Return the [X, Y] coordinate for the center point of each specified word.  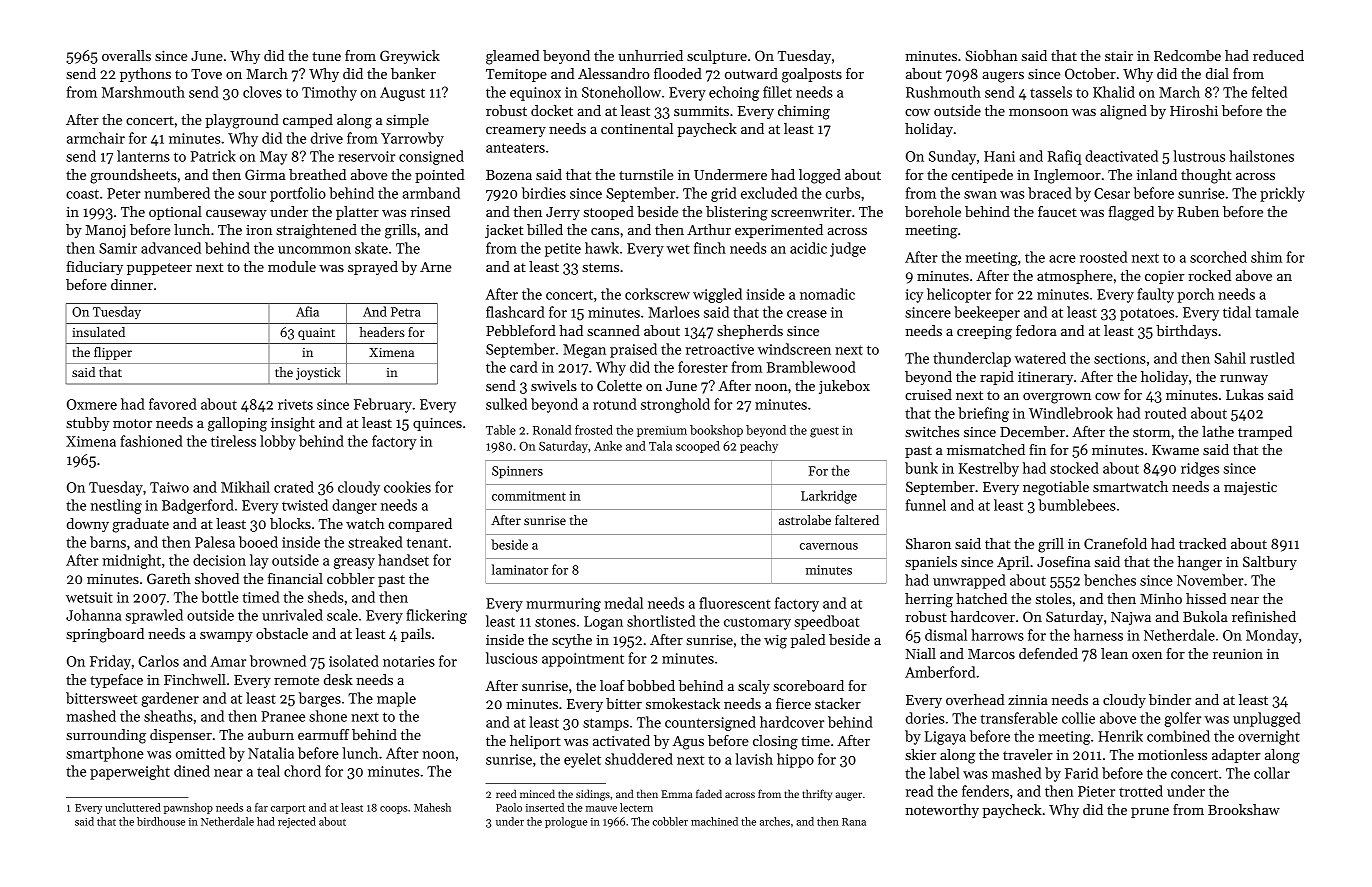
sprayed [373, 268]
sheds [326, 597]
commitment [529, 496]
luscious [512, 658]
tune [326, 56]
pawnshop [188, 808]
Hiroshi [1194, 110]
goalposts [812, 75]
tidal [1237, 312]
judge [848, 249]
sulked [506, 404]
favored [173, 404]
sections [1120, 358]
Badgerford [198, 506]
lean [1114, 653]
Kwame [1175, 450]
